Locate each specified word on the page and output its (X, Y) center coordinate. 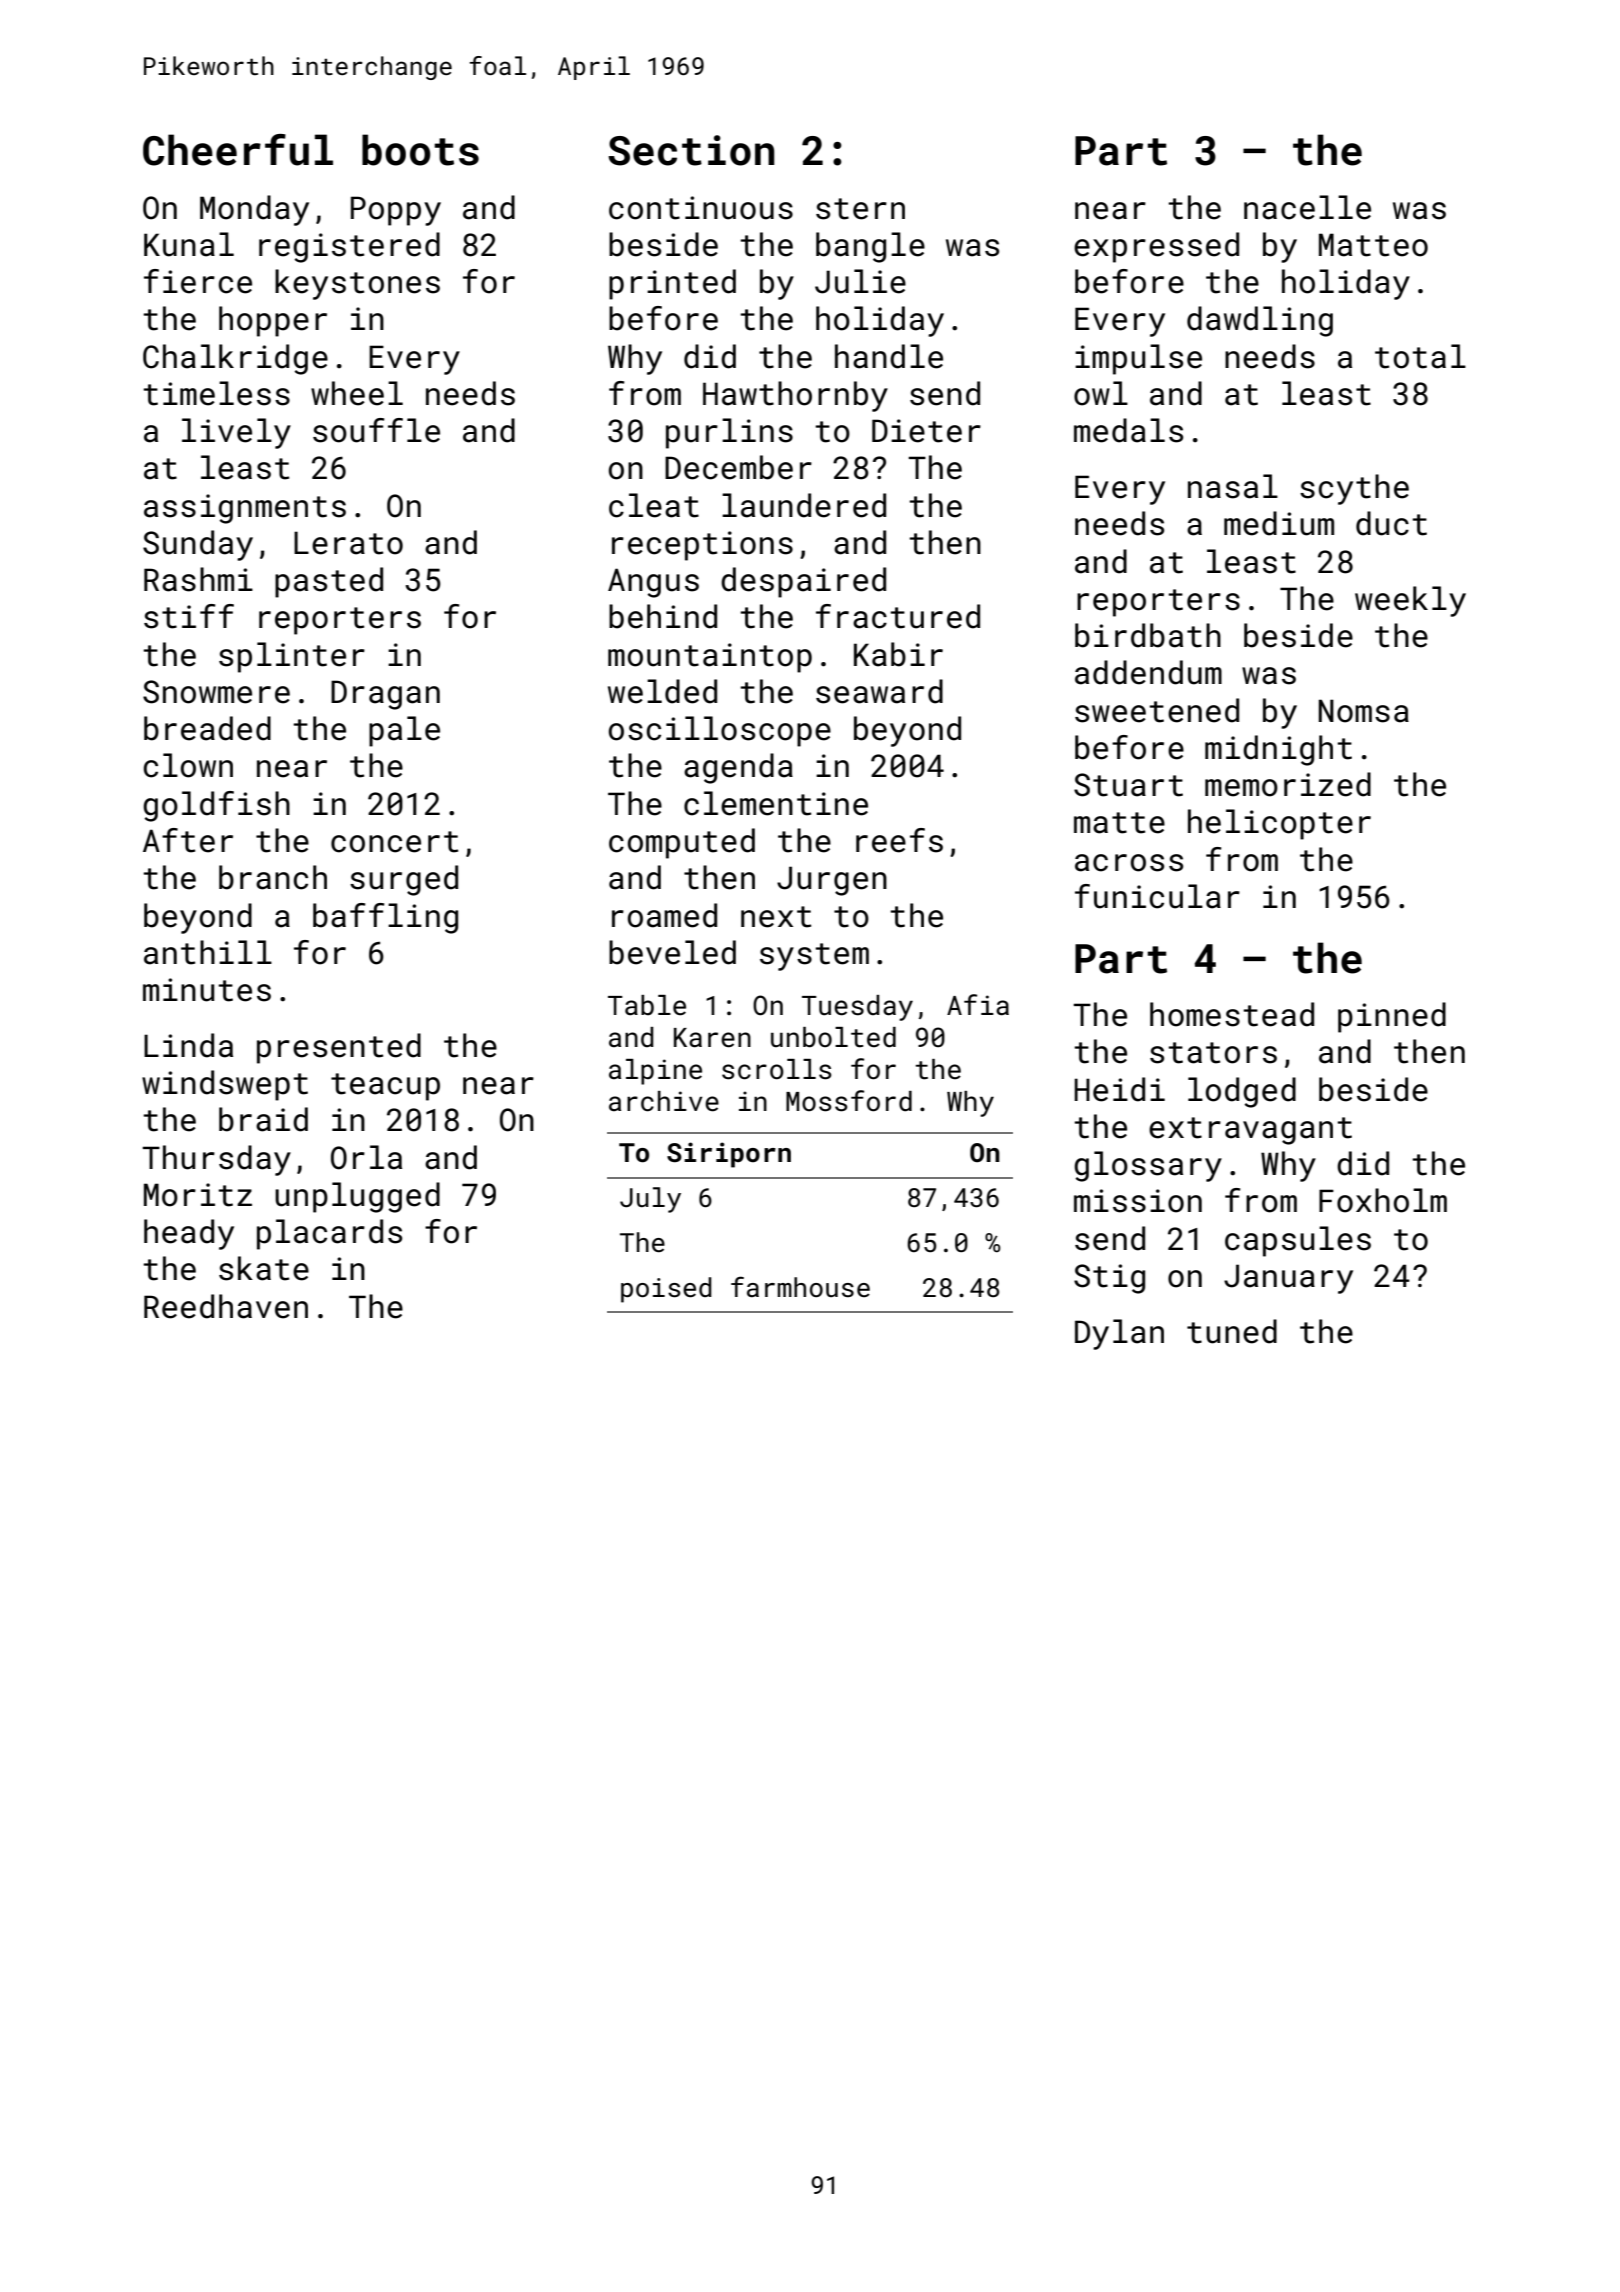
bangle (870, 247)
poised (666, 1290)
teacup (385, 1087)
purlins (729, 433)
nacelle (1307, 207)
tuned (1232, 1331)
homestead (1232, 1014)
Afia (978, 1005)
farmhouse (800, 1286)
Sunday (198, 545)
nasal (1233, 486)
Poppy (396, 211)
